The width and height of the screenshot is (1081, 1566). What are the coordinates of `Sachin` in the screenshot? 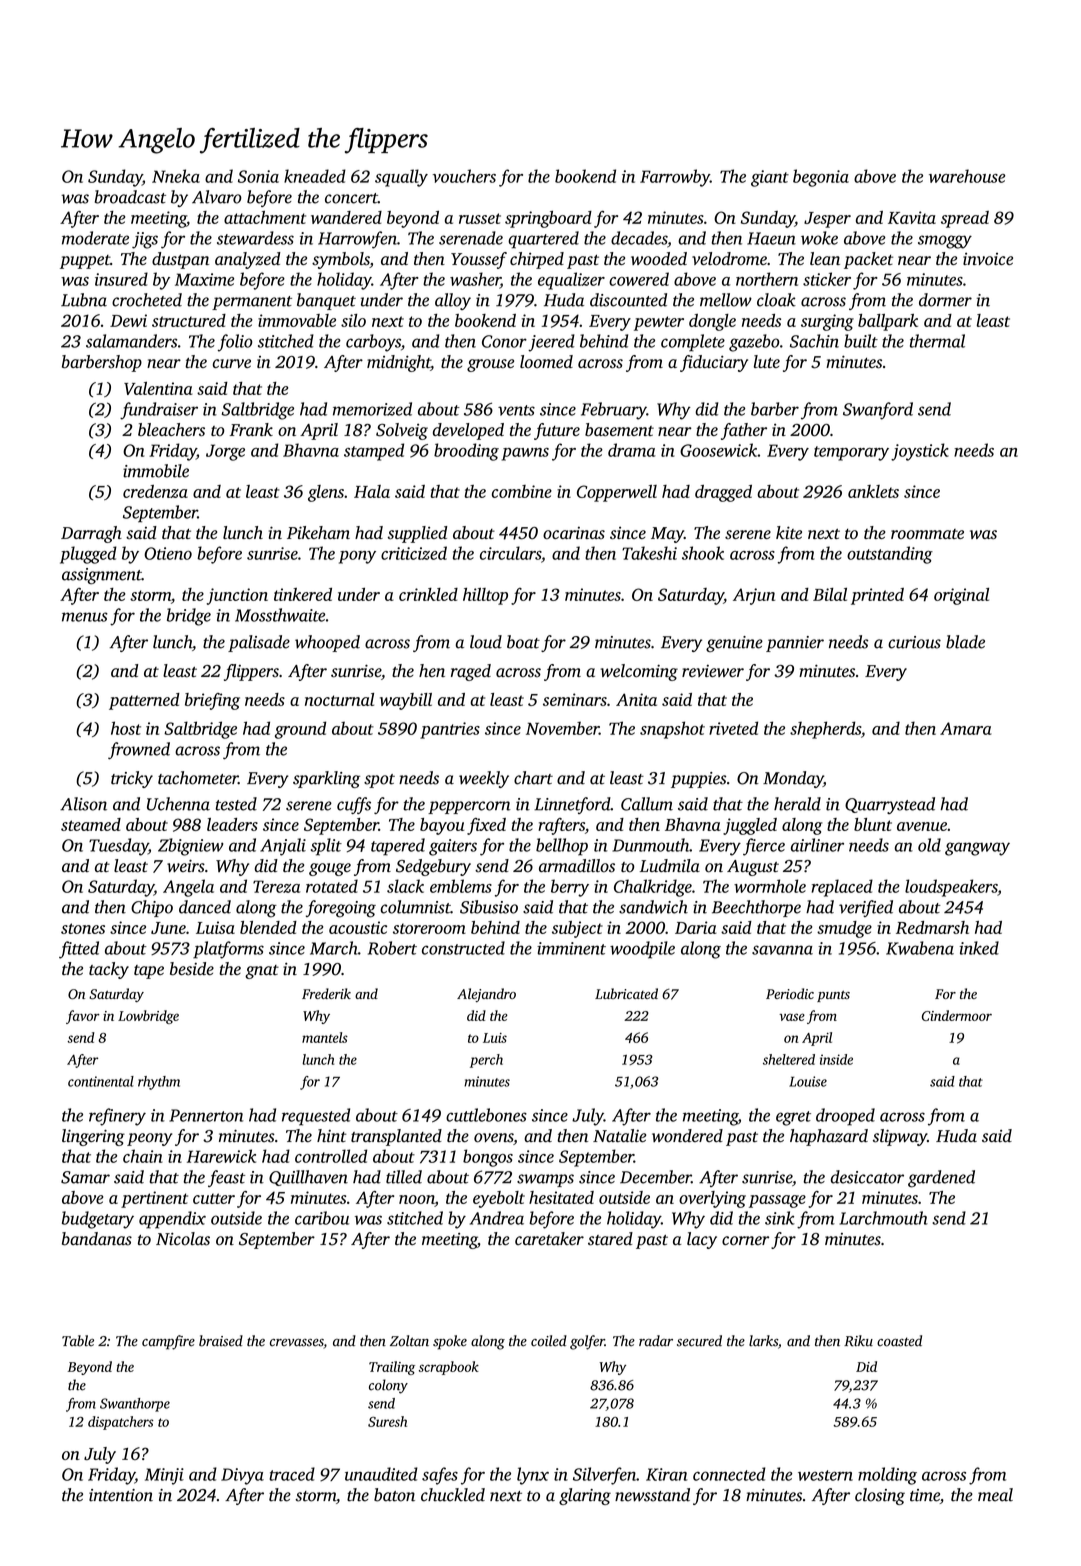 It's located at (814, 341).
